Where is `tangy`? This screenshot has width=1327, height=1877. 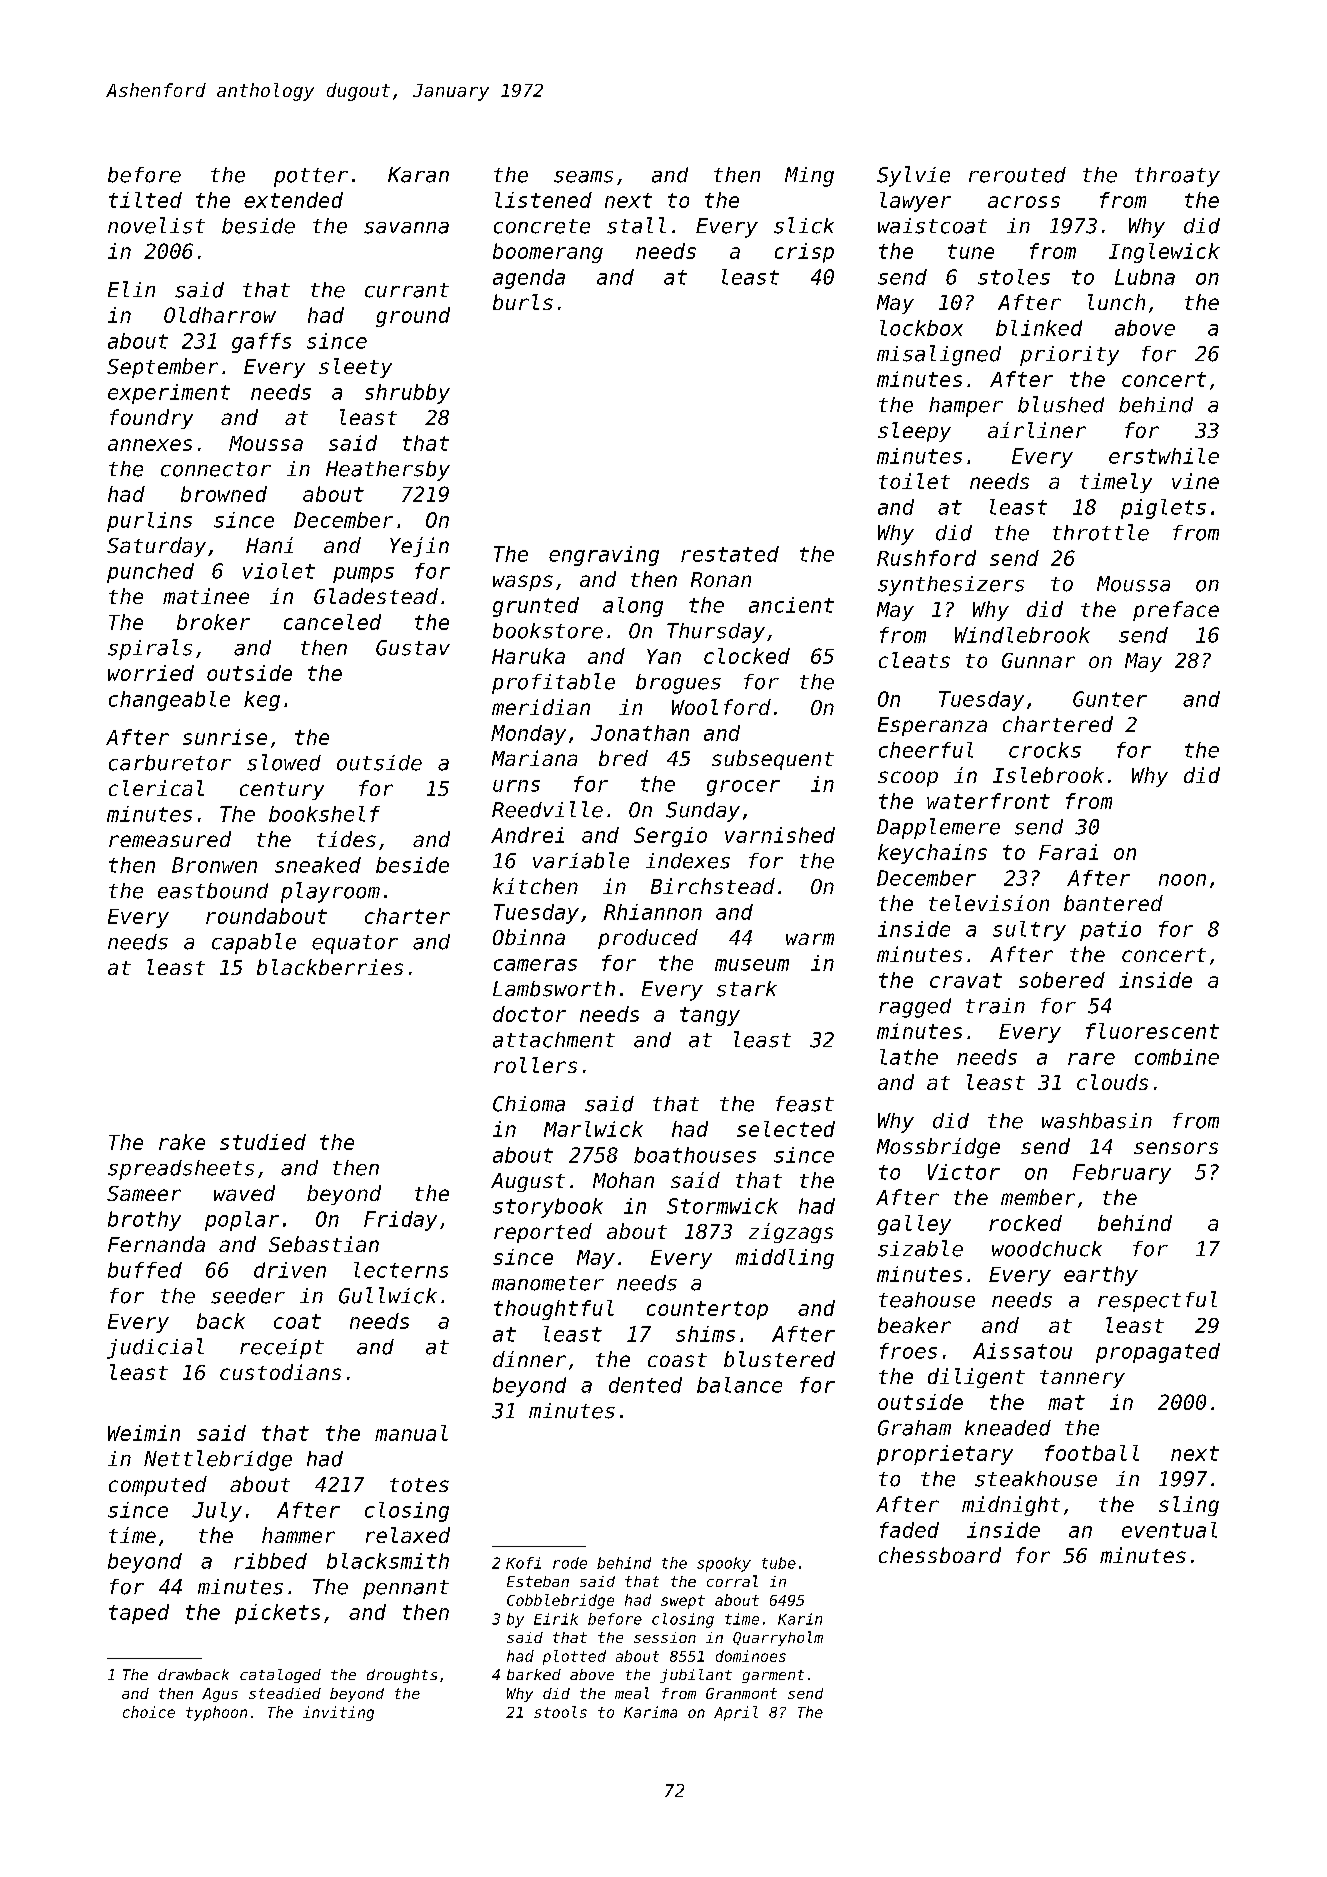 tangy is located at coordinates (710, 1016).
